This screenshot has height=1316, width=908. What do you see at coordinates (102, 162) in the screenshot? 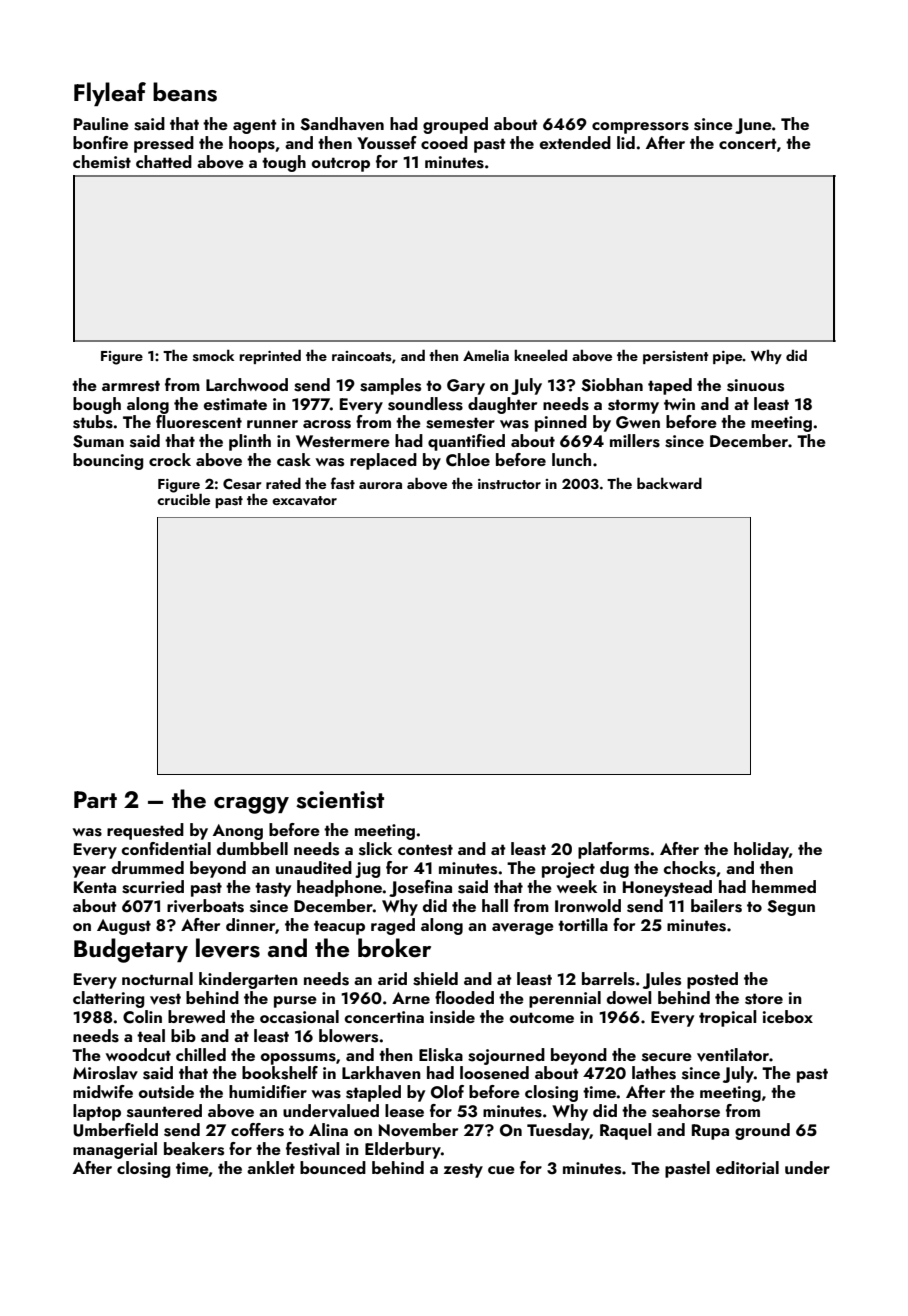
I see `chemist` at bounding box center [102, 162].
